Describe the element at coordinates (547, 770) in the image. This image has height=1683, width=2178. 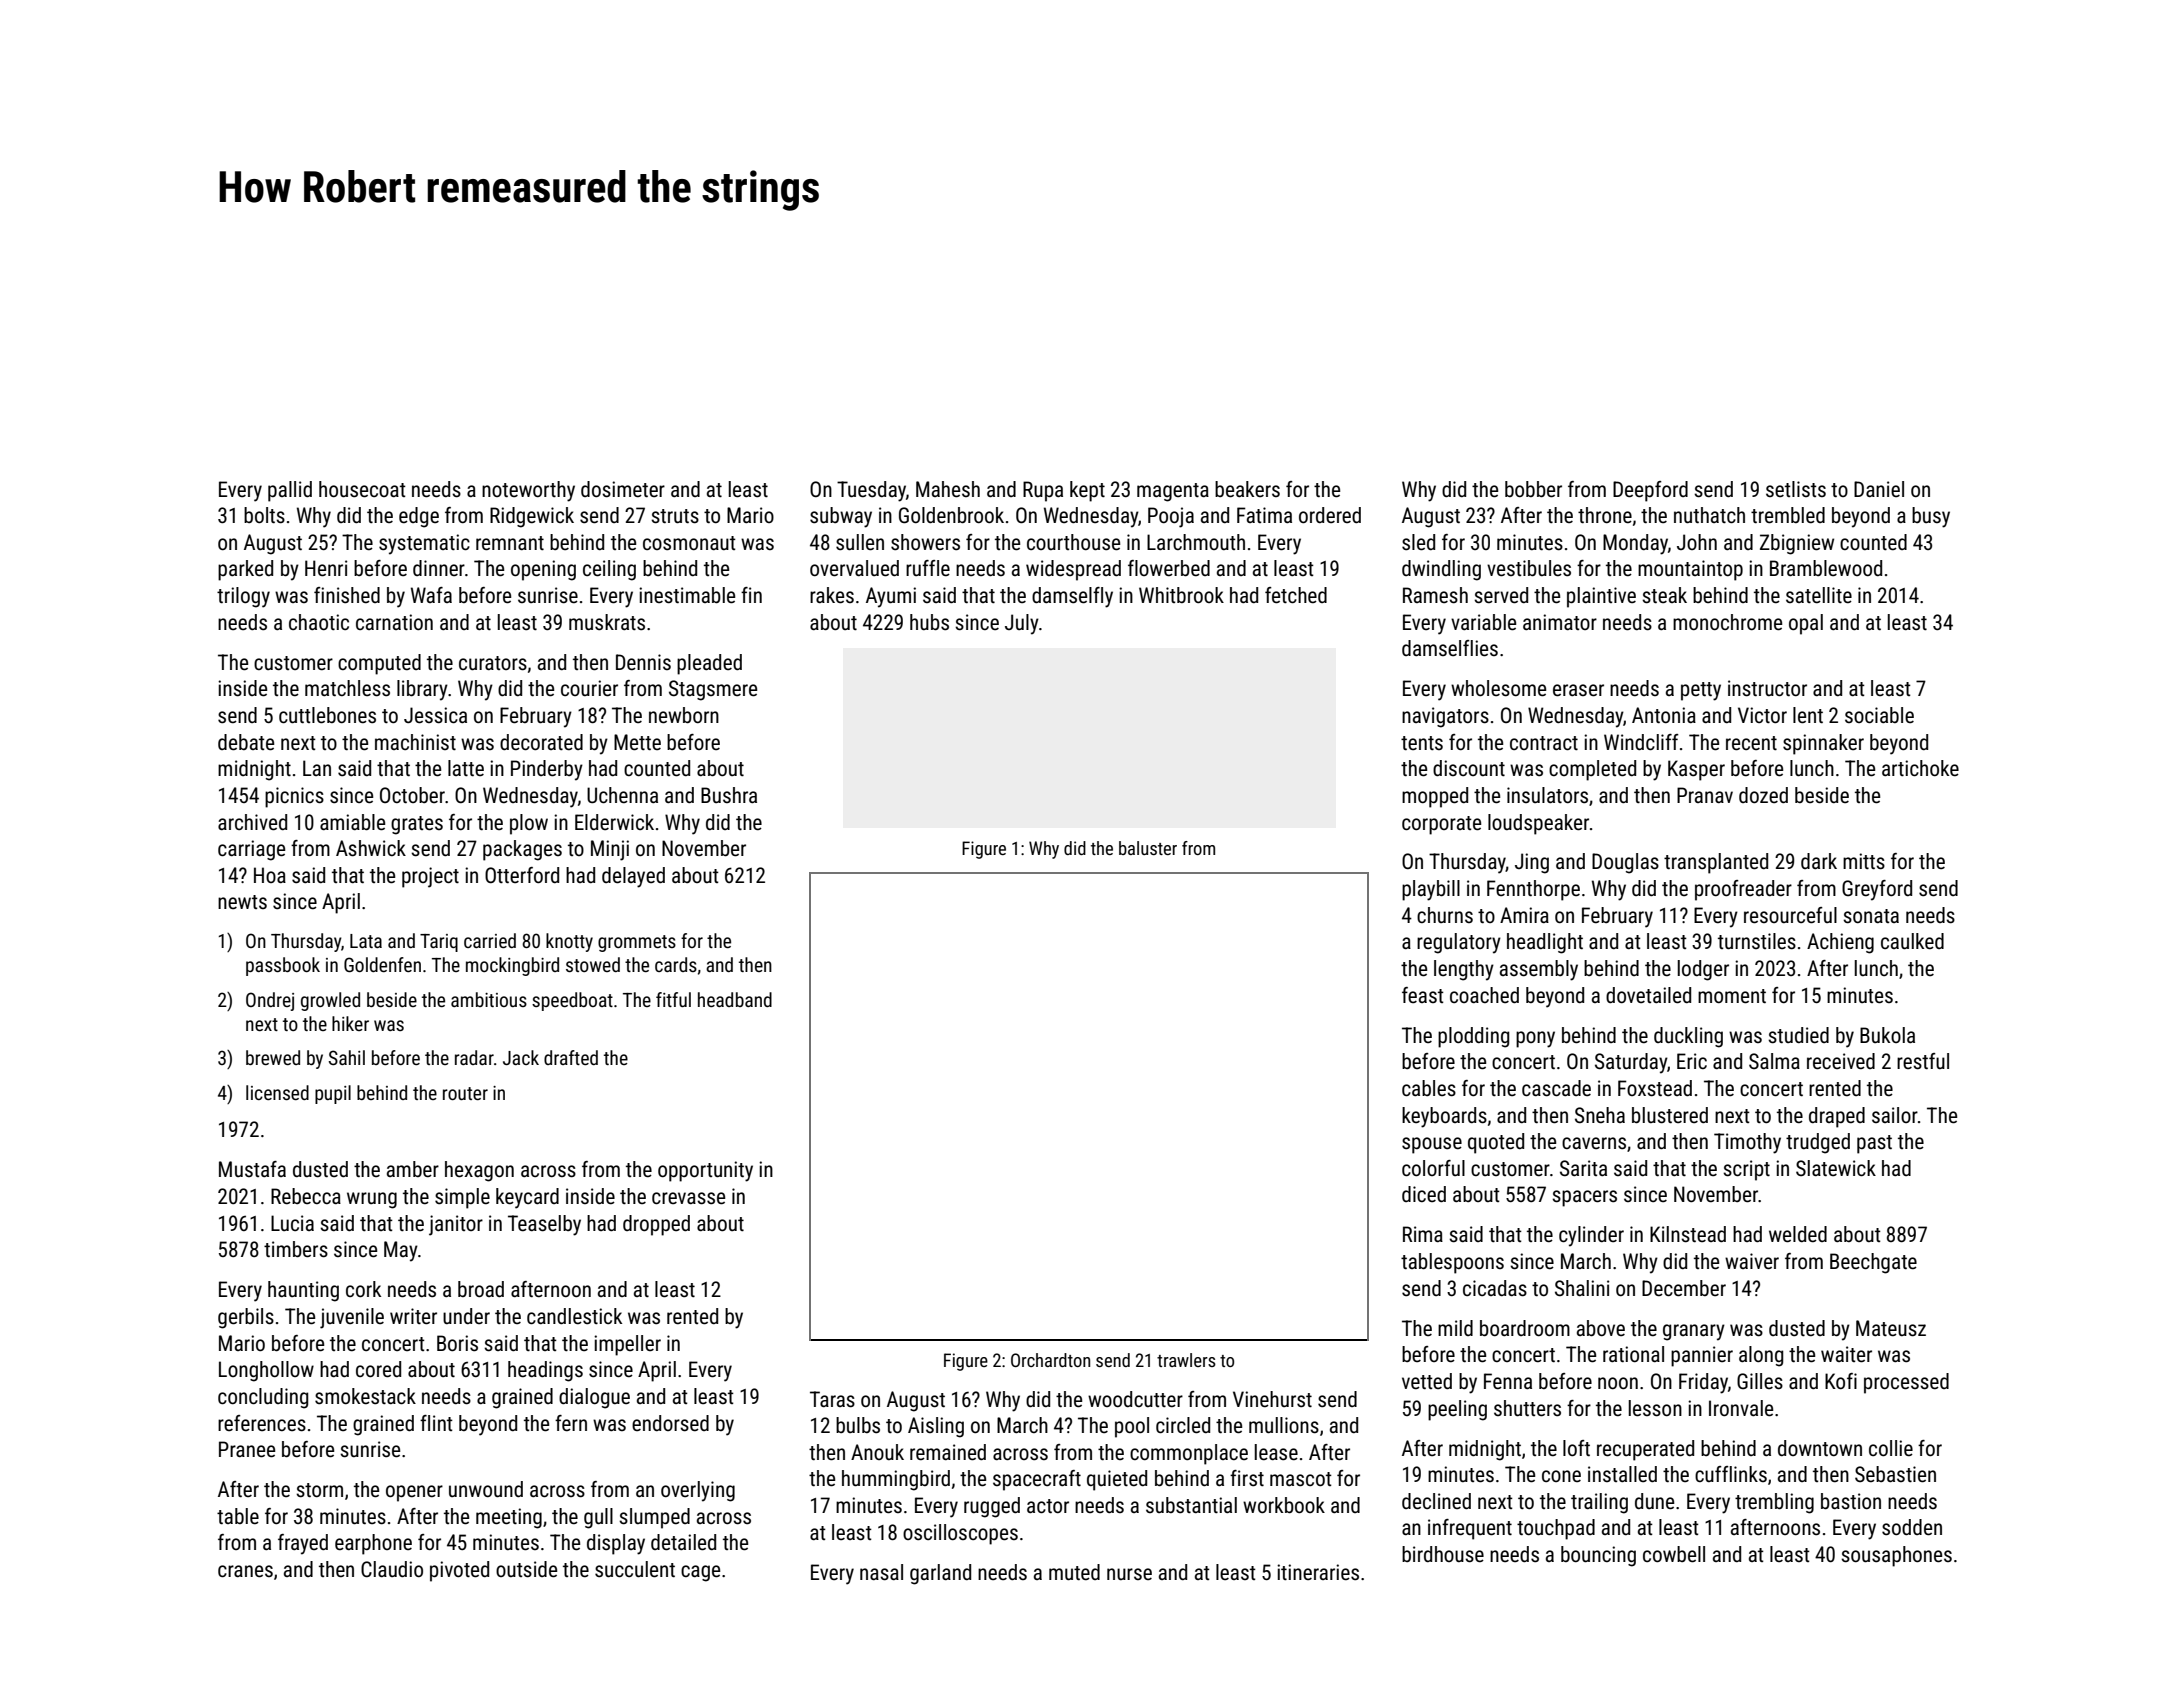
I see `Pinderby` at that location.
